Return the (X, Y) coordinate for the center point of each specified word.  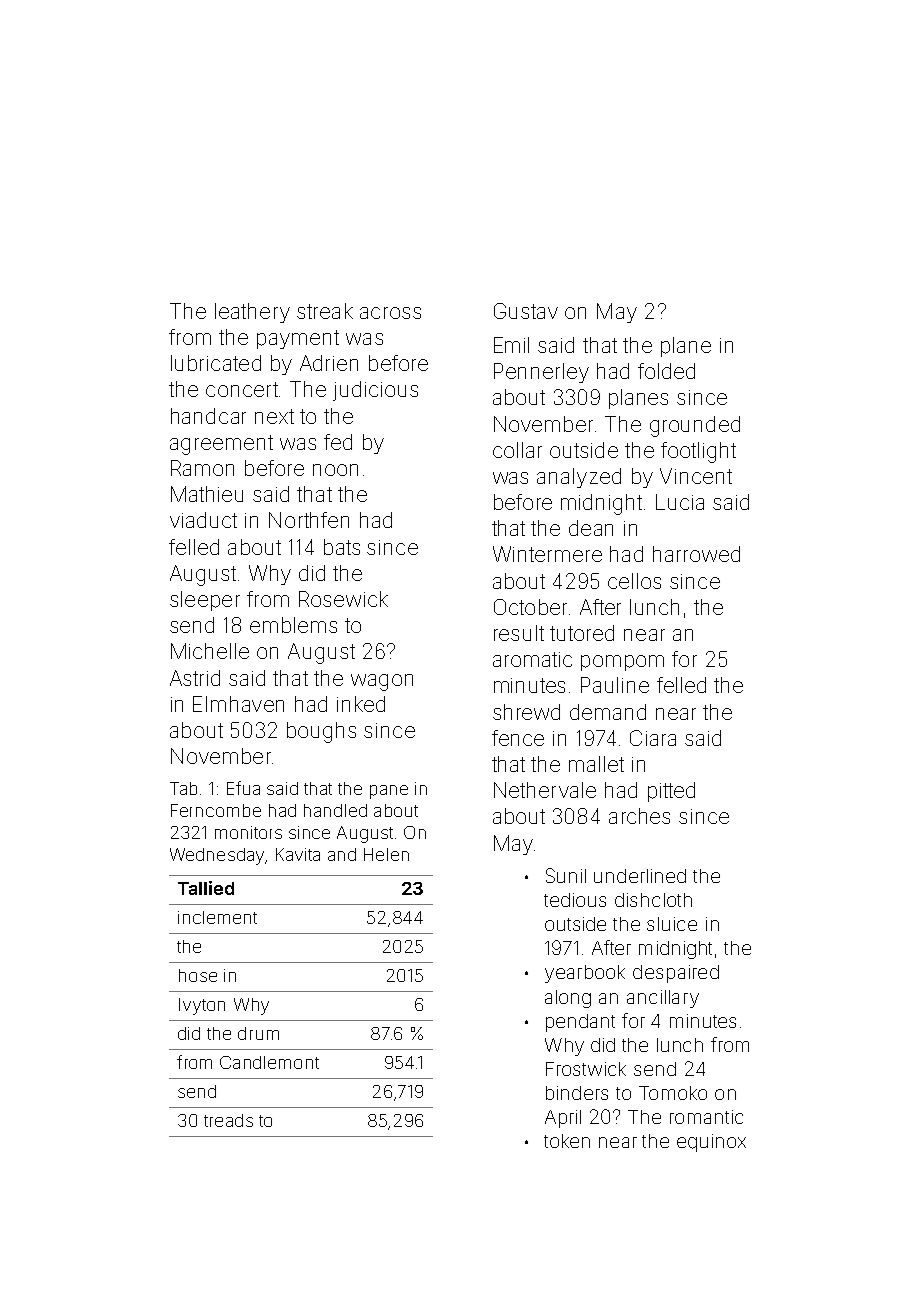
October (530, 607)
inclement (217, 917)
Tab (183, 788)
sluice (672, 924)
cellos (634, 581)
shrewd (526, 712)
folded (666, 371)
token (567, 1141)
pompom (622, 663)
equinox (711, 1143)
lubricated (216, 363)
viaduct (203, 520)
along (568, 999)
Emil (511, 345)
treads (228, 1120)
